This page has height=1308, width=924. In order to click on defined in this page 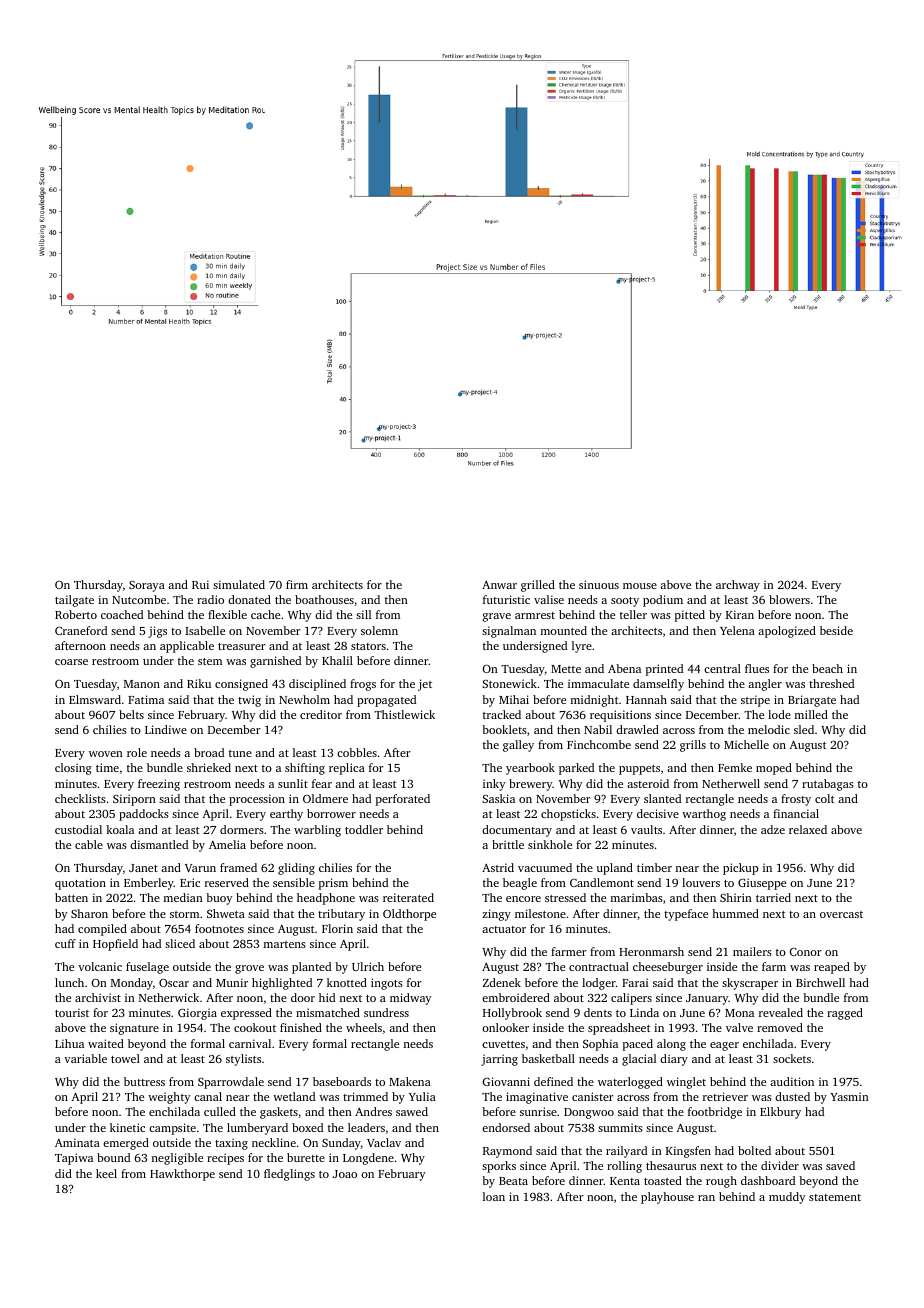, I will do `click(553, 1081)`.
